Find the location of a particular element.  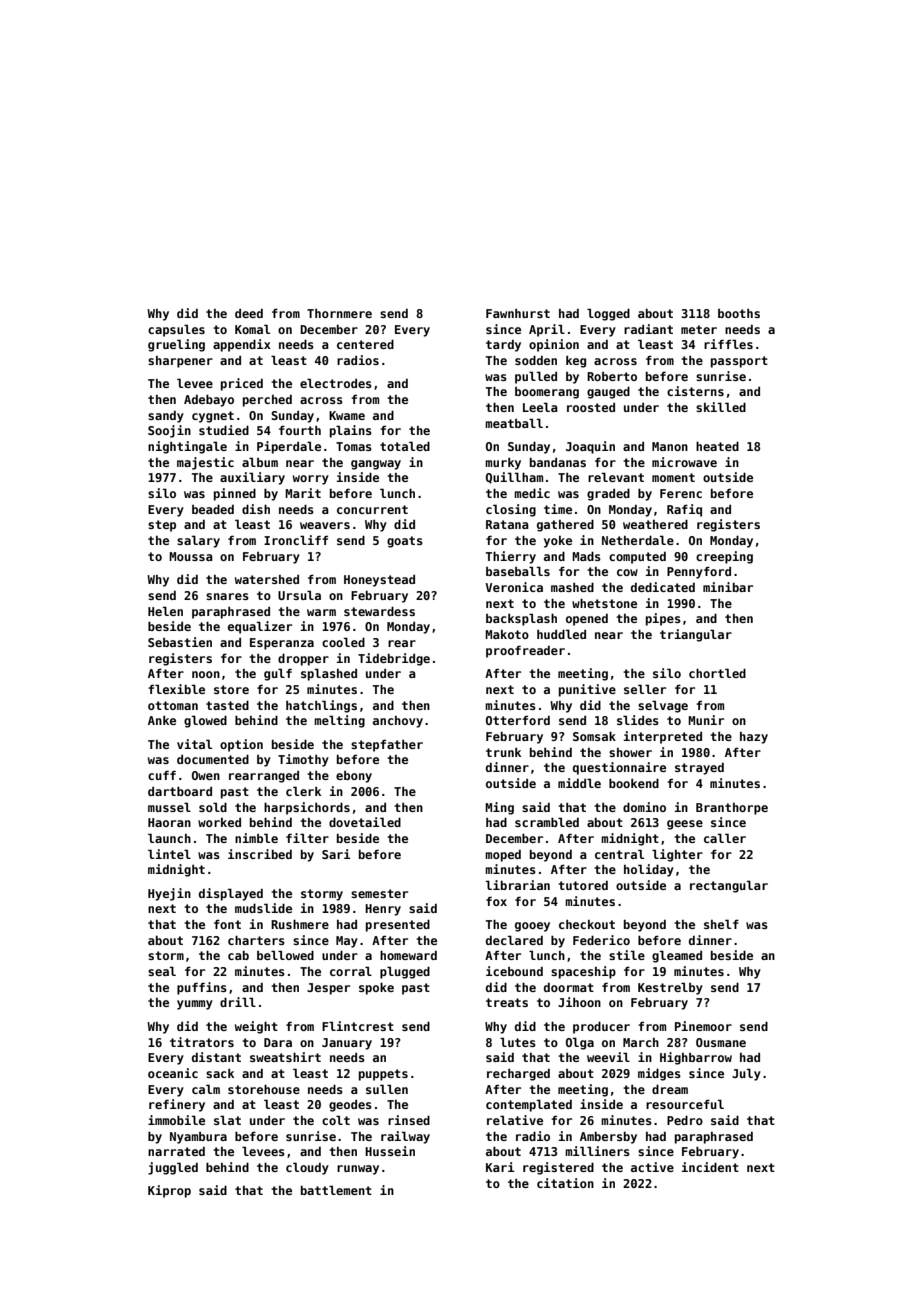

cisterns is located at coordinates (695, 391).
